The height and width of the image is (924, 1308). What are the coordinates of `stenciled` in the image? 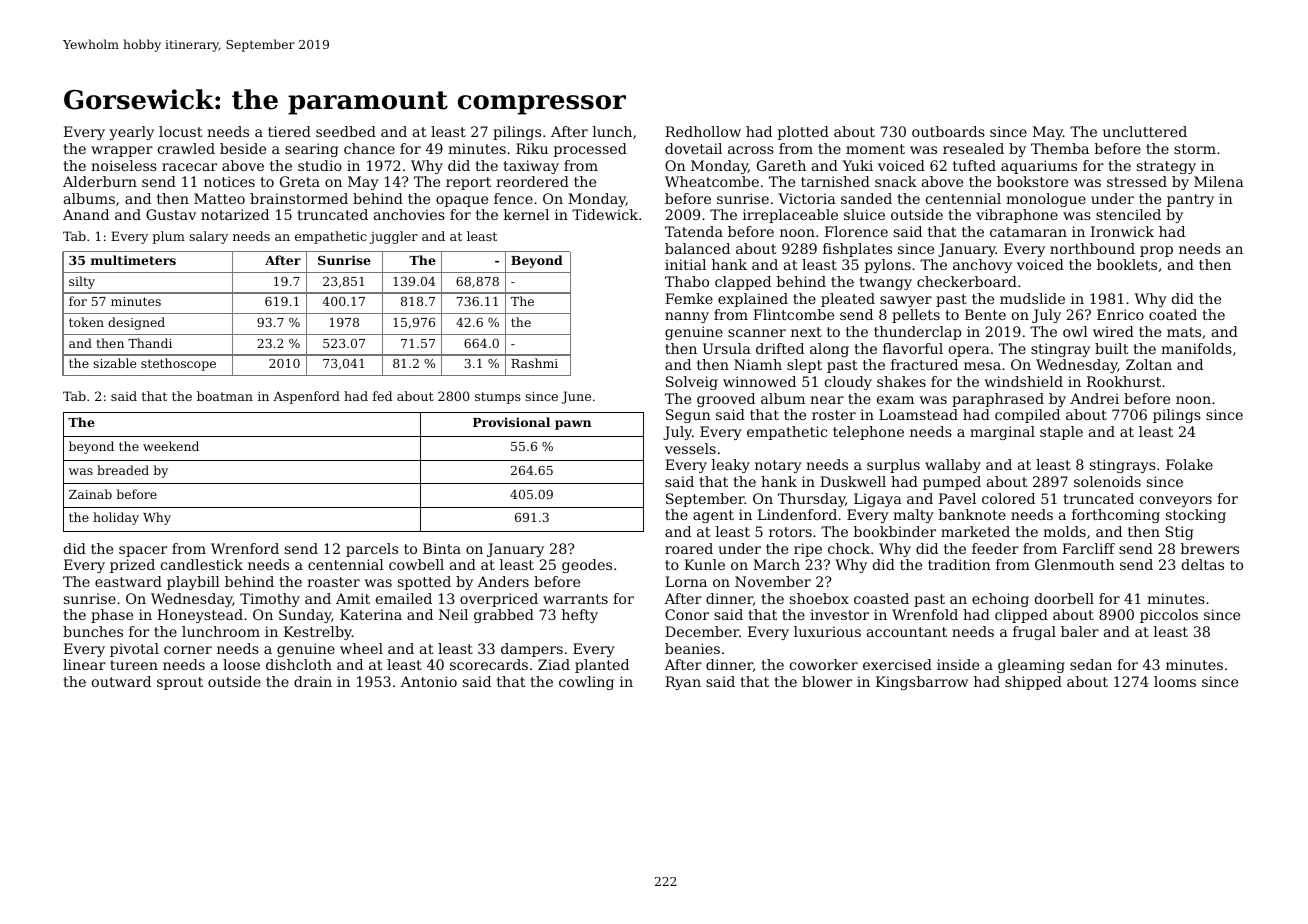 It's located at (1128, 214).
